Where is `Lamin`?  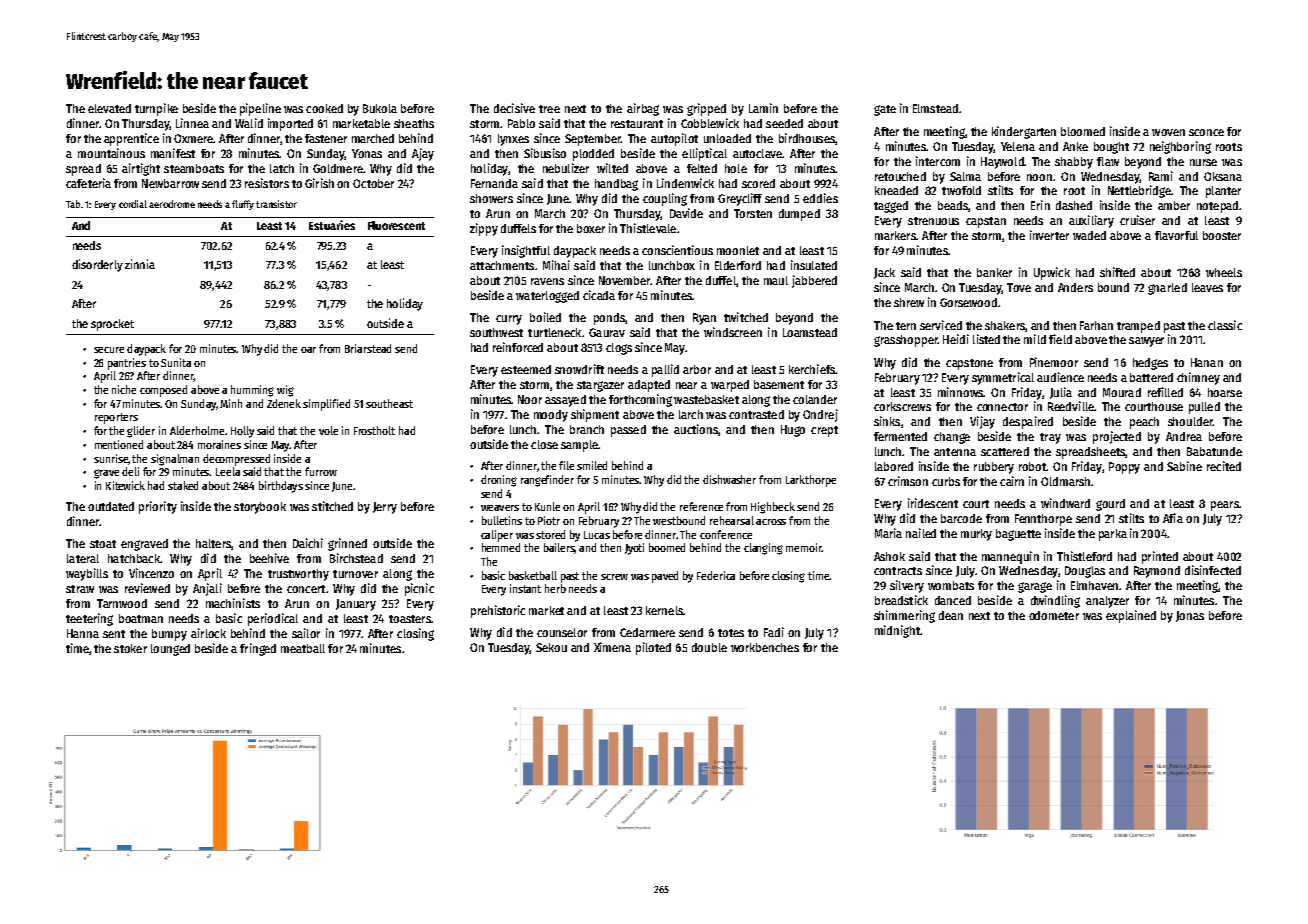 Lamin is located at coordinates (763, 108).
